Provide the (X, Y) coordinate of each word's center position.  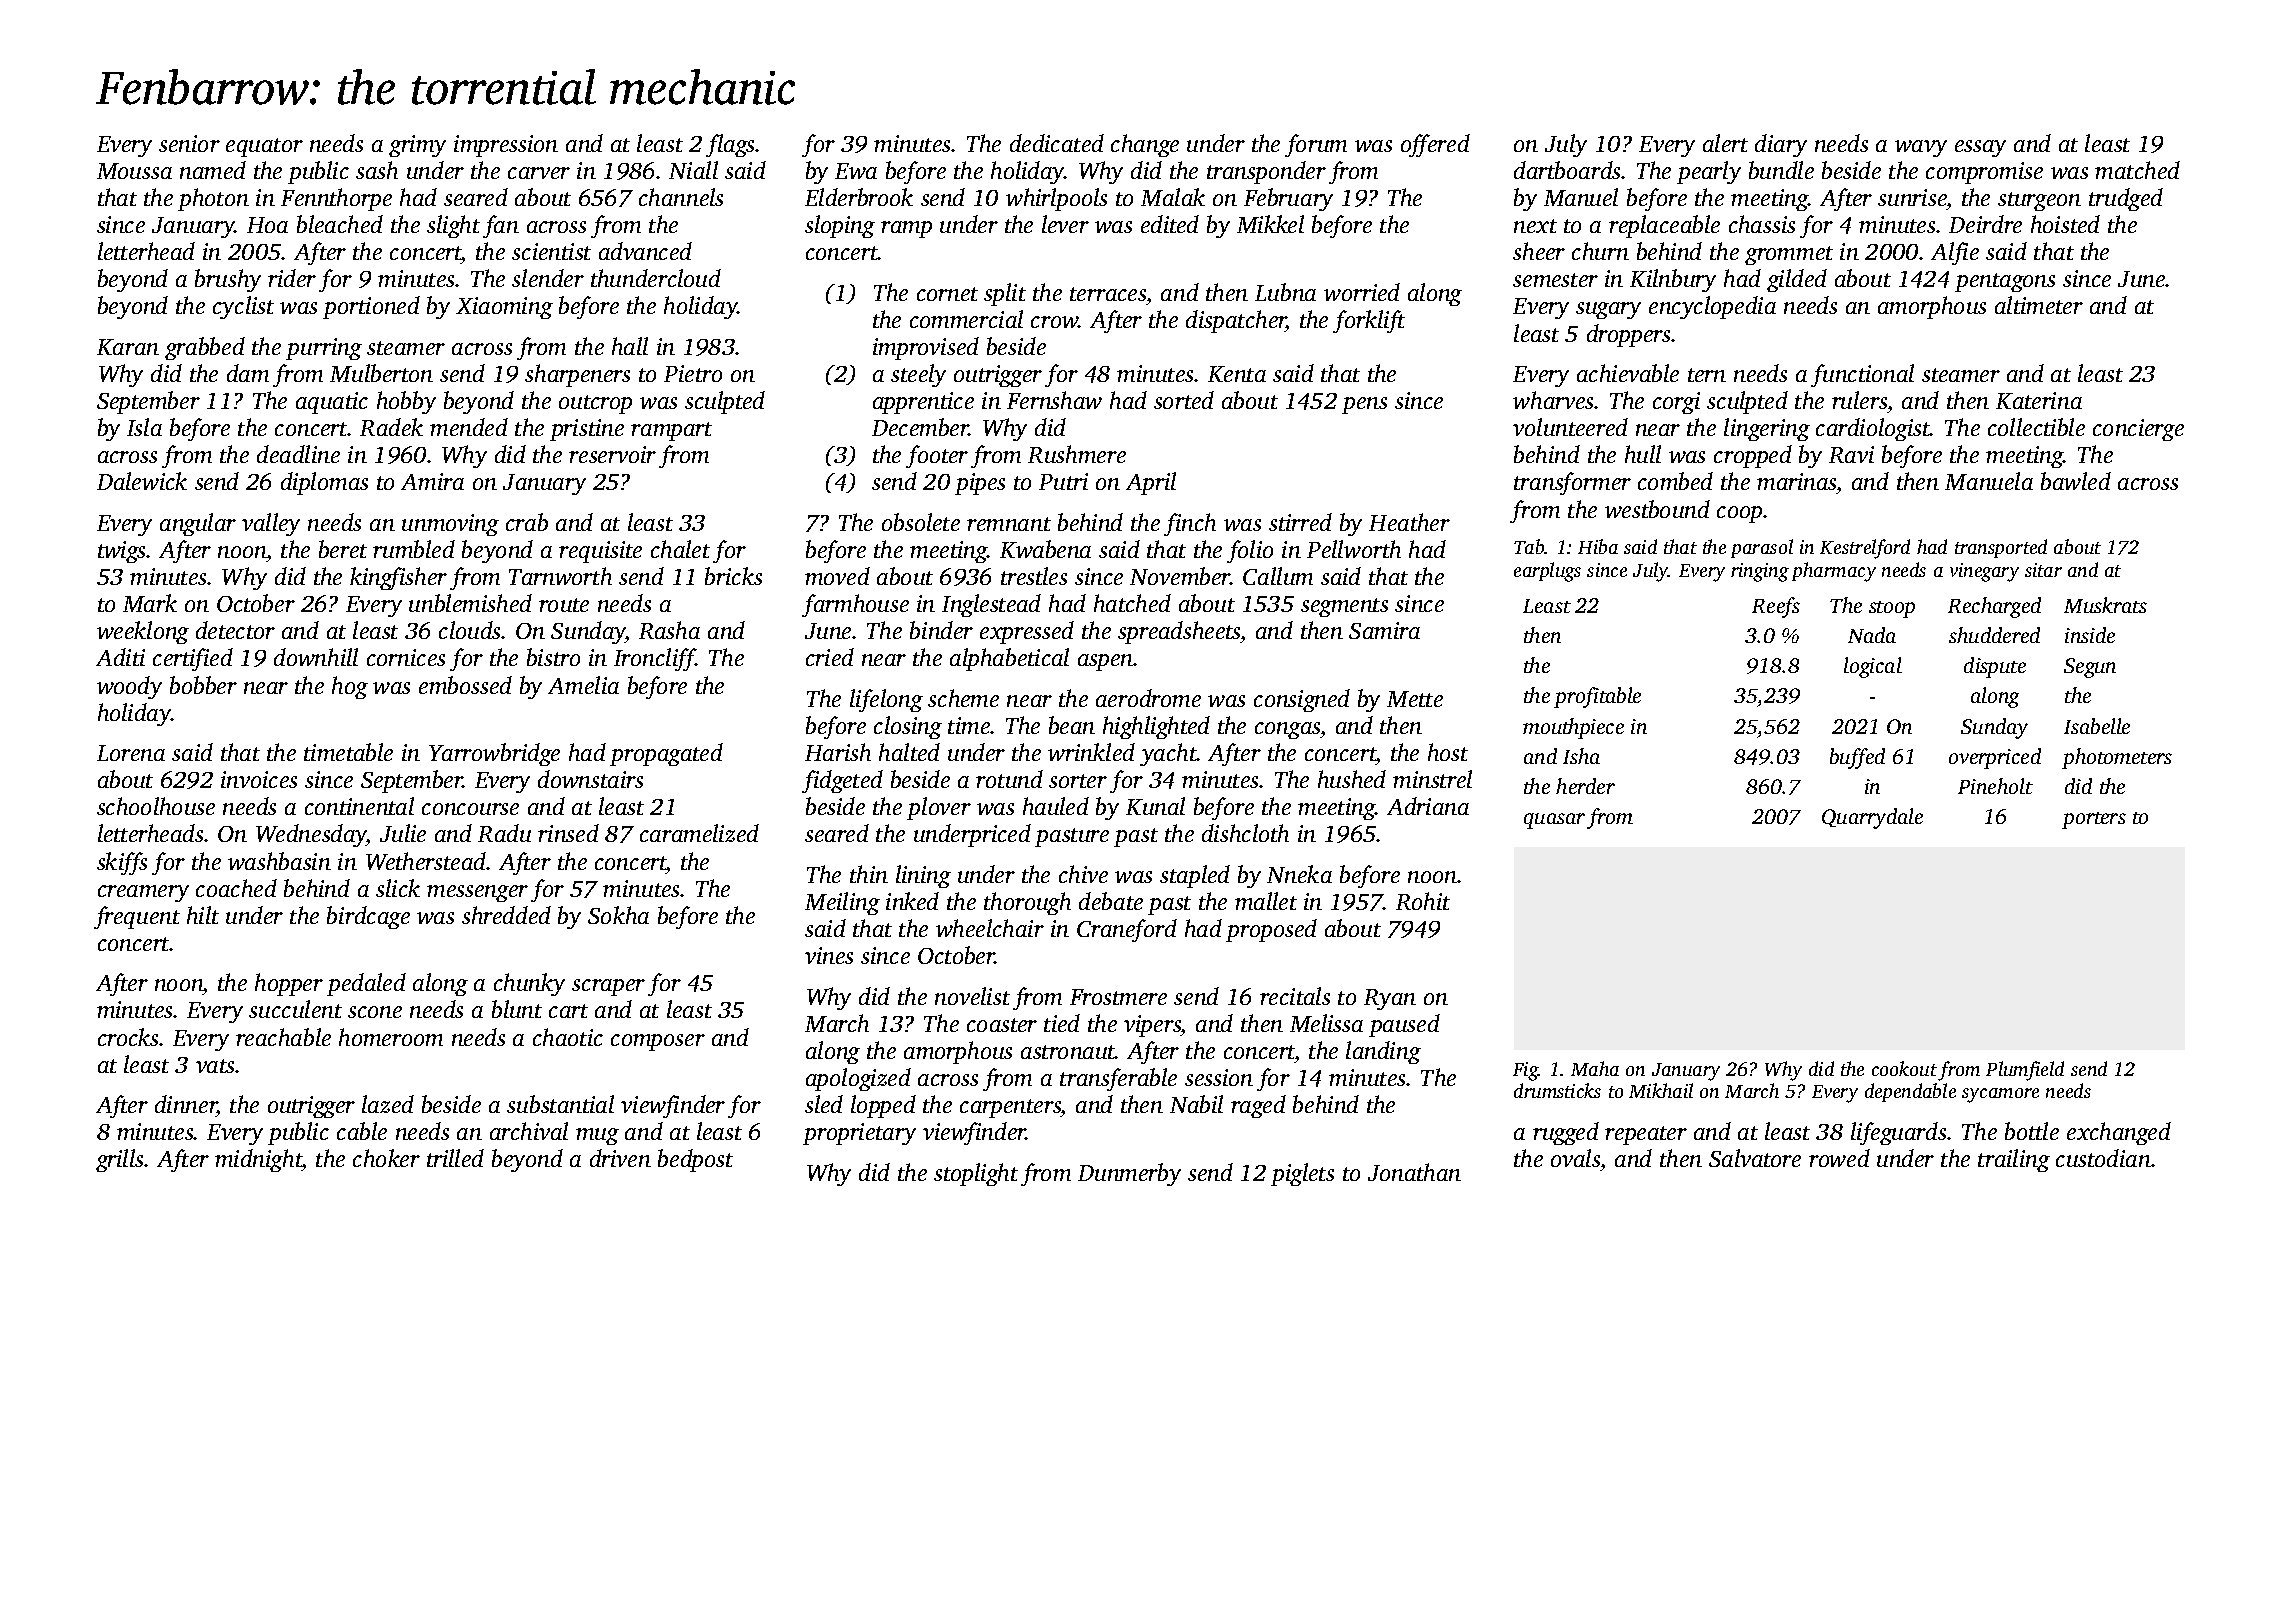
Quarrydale (1872, 818)
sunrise (1912, 197)
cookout (1904, 1068)
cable (362, 1131)
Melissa (1326, 1023)
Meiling (842, 903)
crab (527, 522)
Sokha (618, 915)
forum (1316, 145)
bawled (2076, 481)
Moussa (134, 171)
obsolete (921, 522)
